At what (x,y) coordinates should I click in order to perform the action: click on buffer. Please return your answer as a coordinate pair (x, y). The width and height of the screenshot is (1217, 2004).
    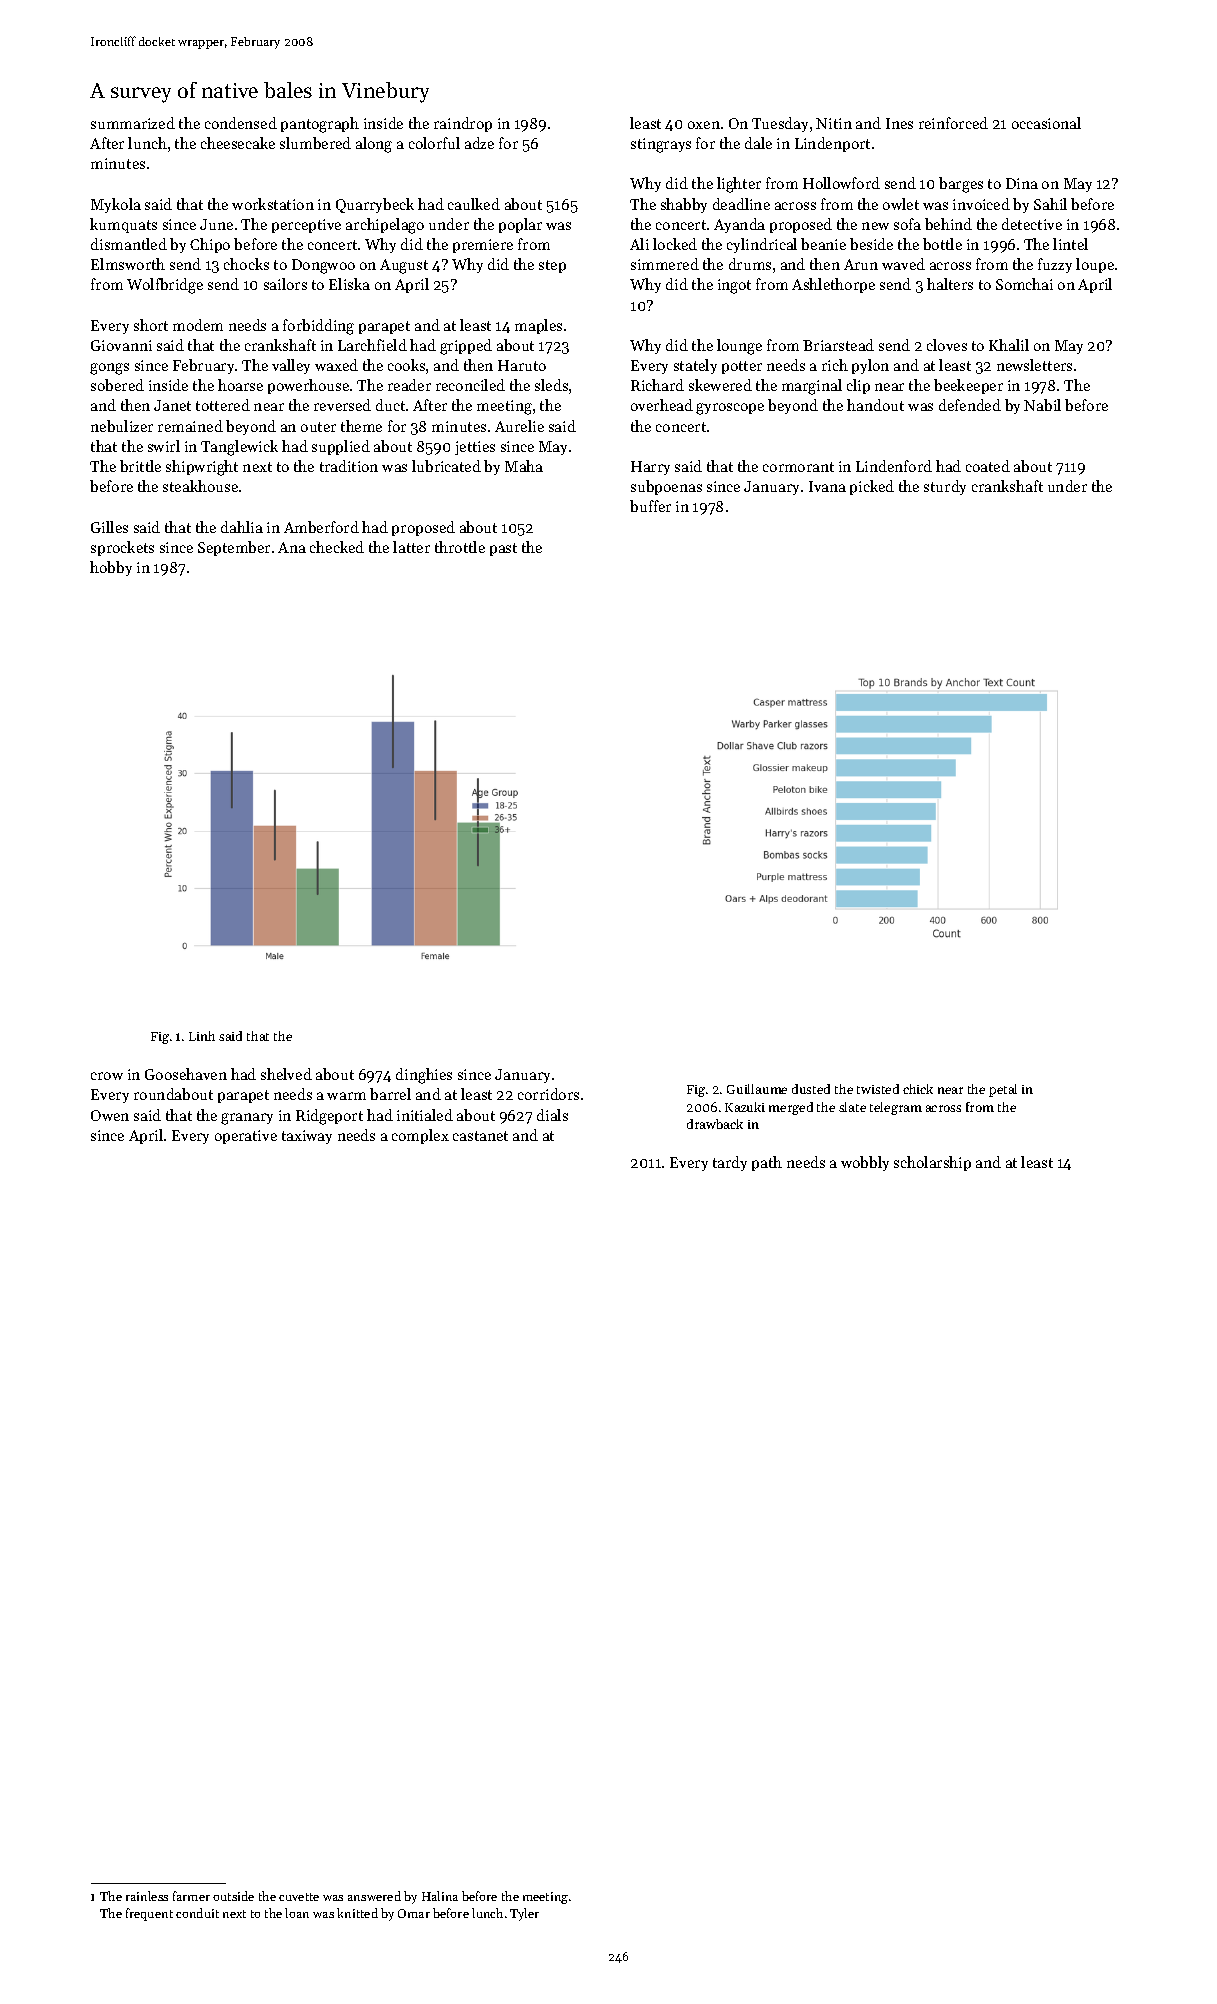
    Looking at the image, I should click on (650, 506).
